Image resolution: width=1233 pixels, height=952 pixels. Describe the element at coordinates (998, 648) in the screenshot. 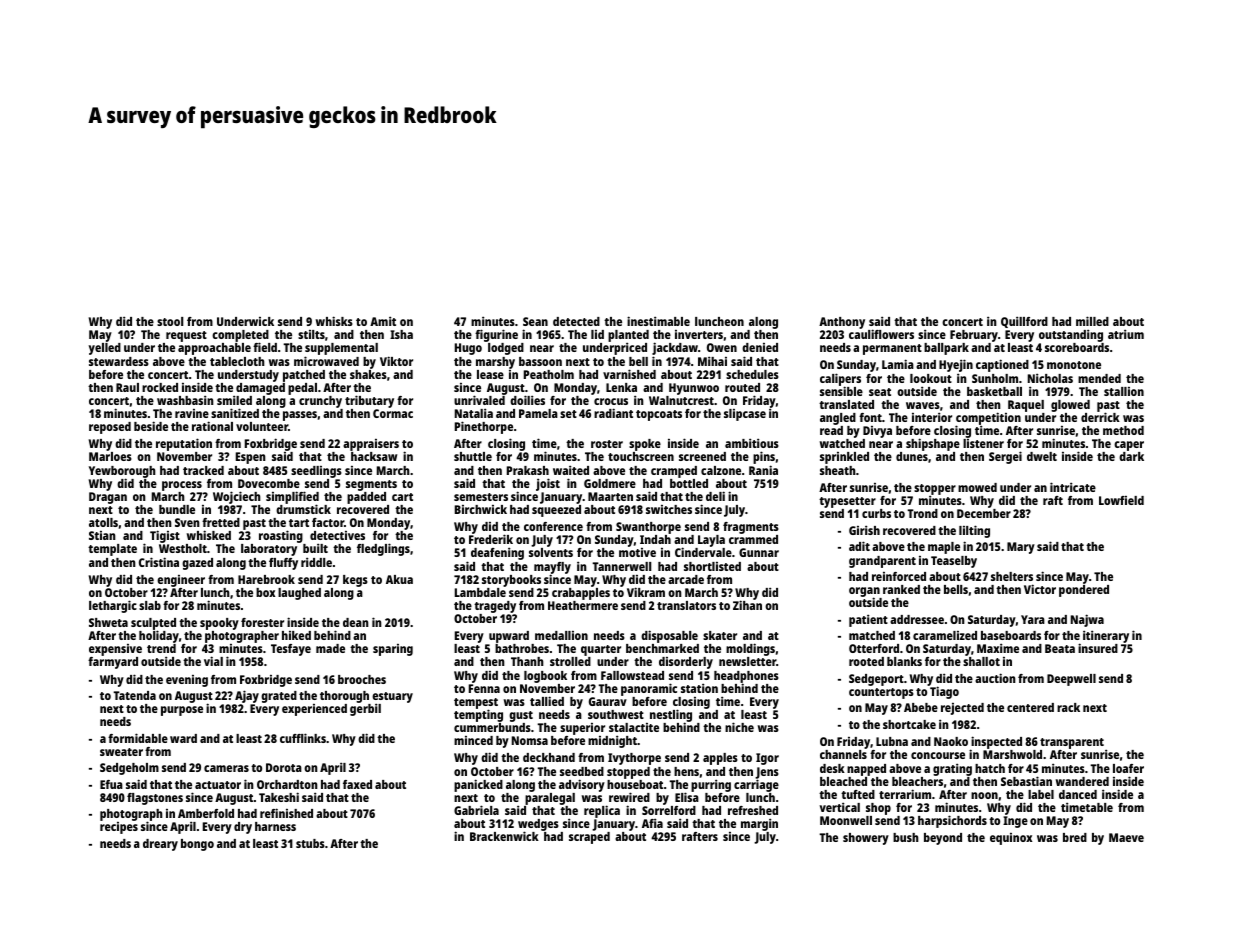

I see `Maxime` at that location.
